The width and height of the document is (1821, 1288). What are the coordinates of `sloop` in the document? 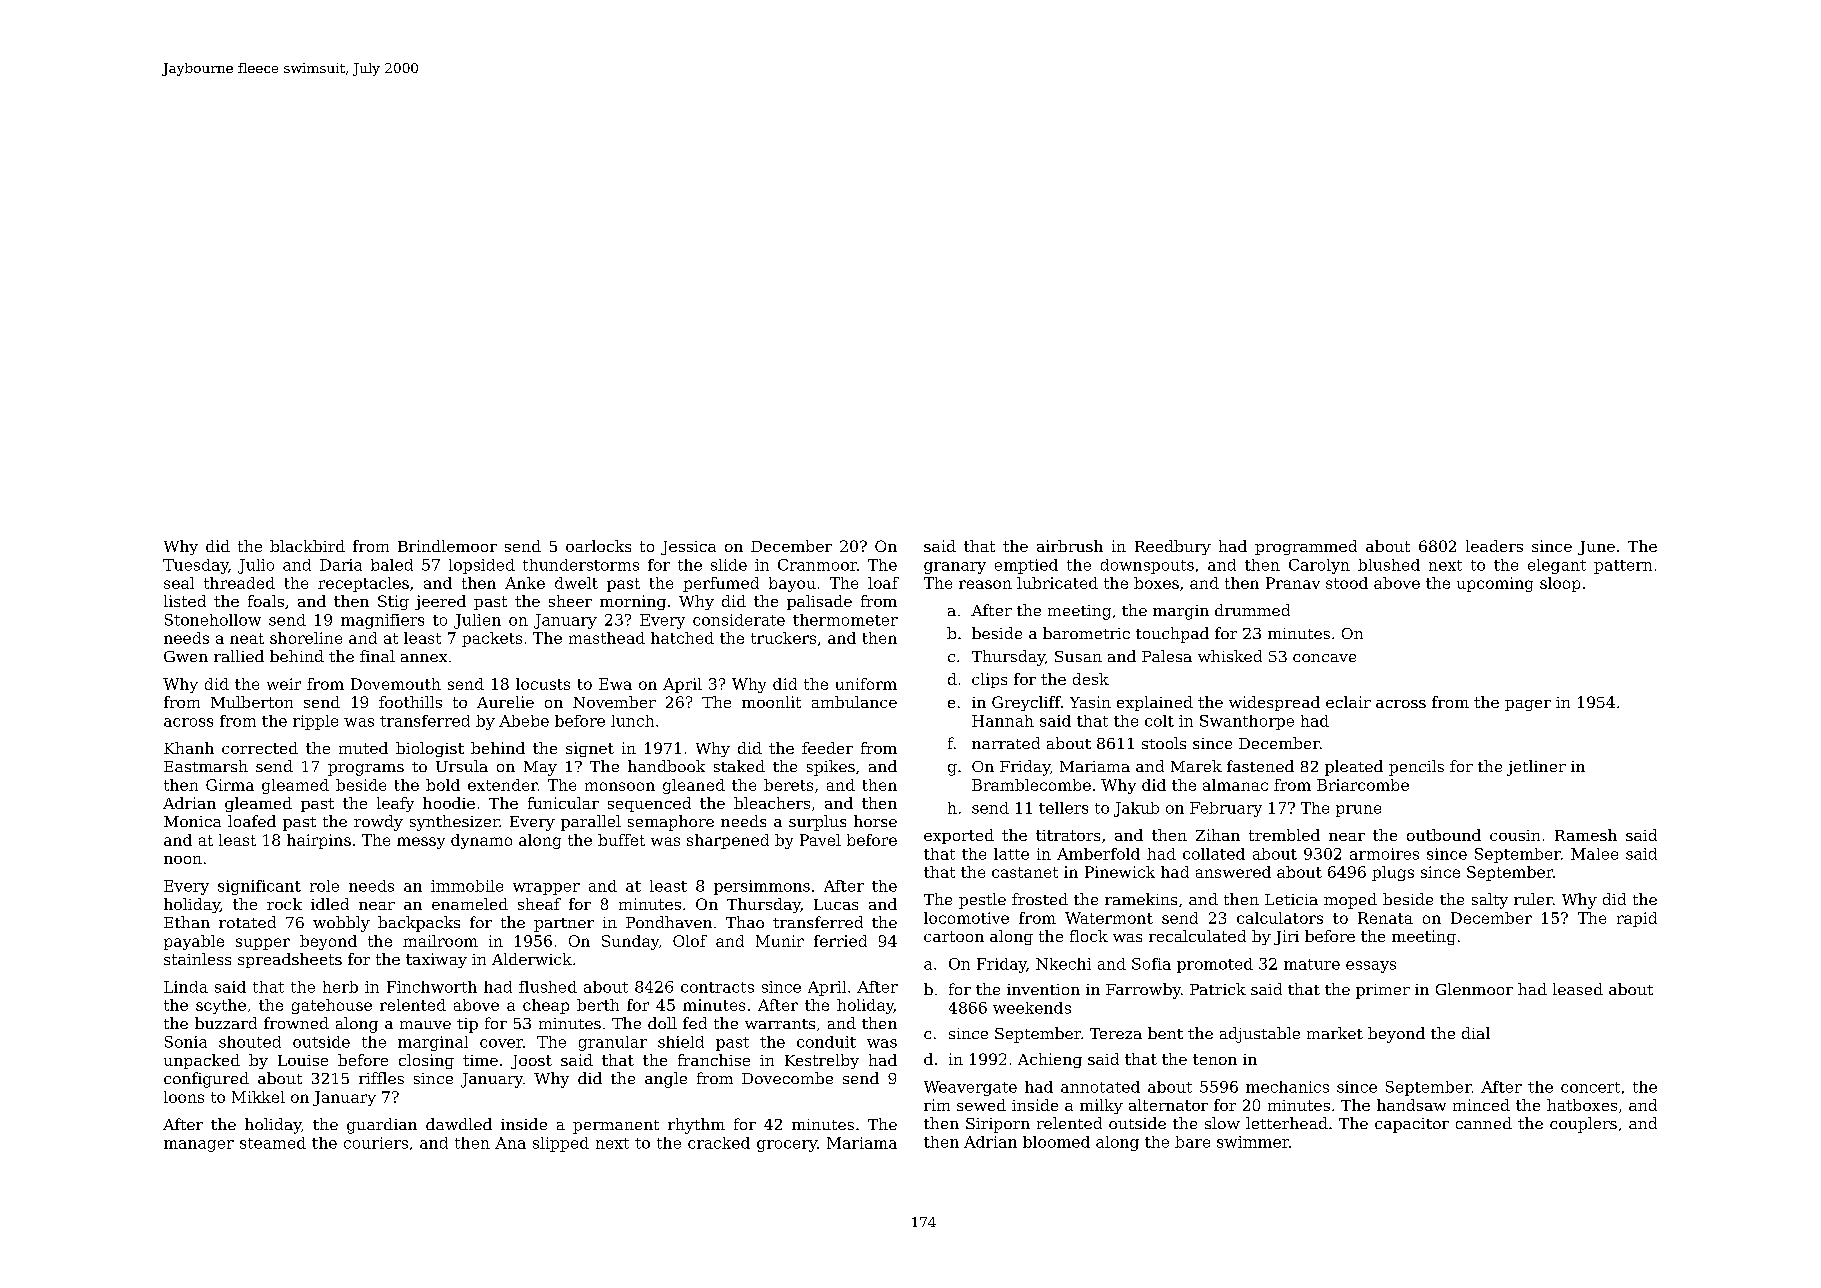 It's located at (1560, 584).
